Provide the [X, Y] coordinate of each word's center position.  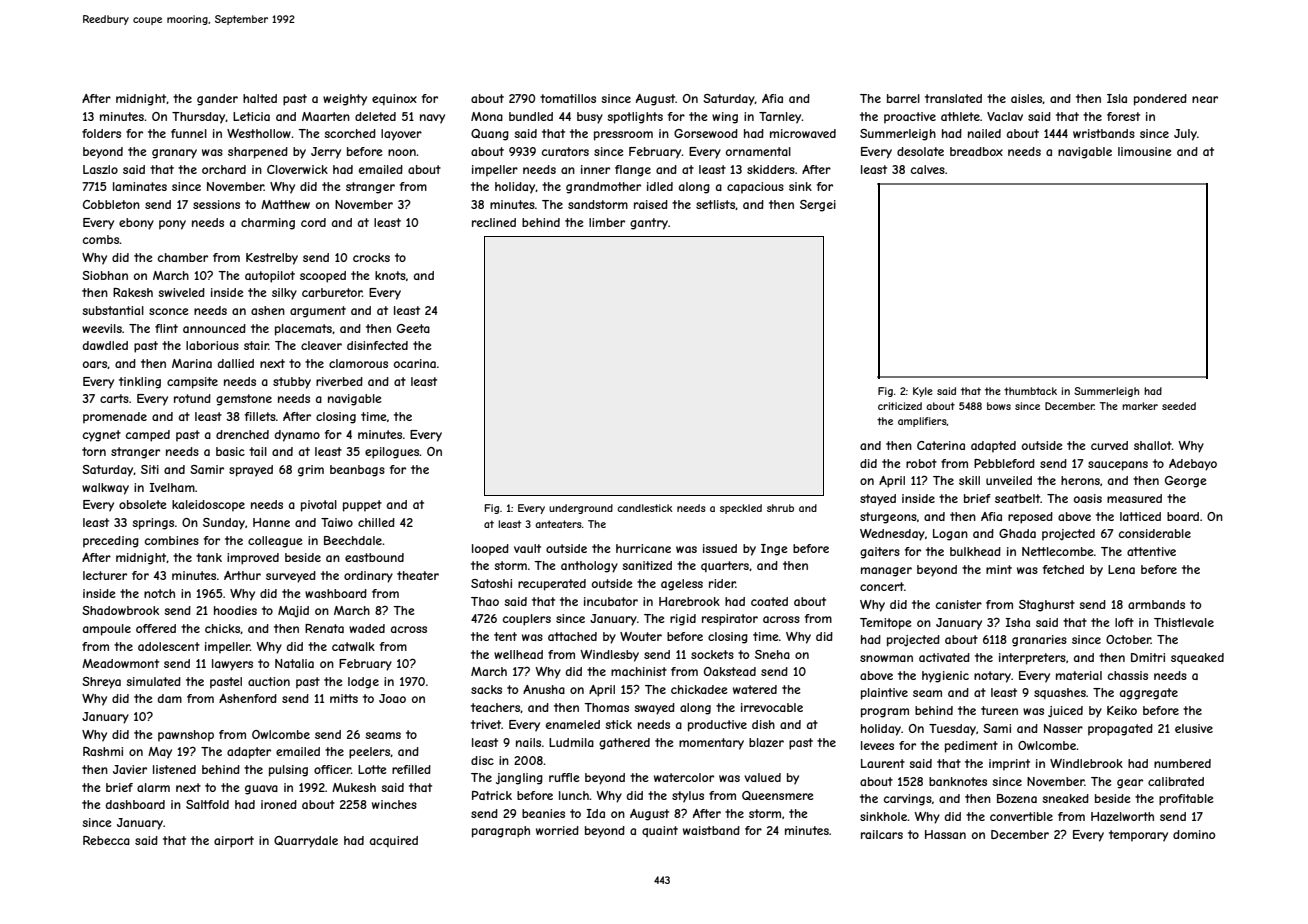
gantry [649, 224]
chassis [1128, 675]
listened [174, 769]
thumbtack [1030, 391]
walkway [105, 489]
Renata [324, 628]
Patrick [492, 795]
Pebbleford [1004, 463]
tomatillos [568, 98]
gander [217, 100]
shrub [780, 508]
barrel [903, 98]
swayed [654, 709]
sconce [169, 311]
